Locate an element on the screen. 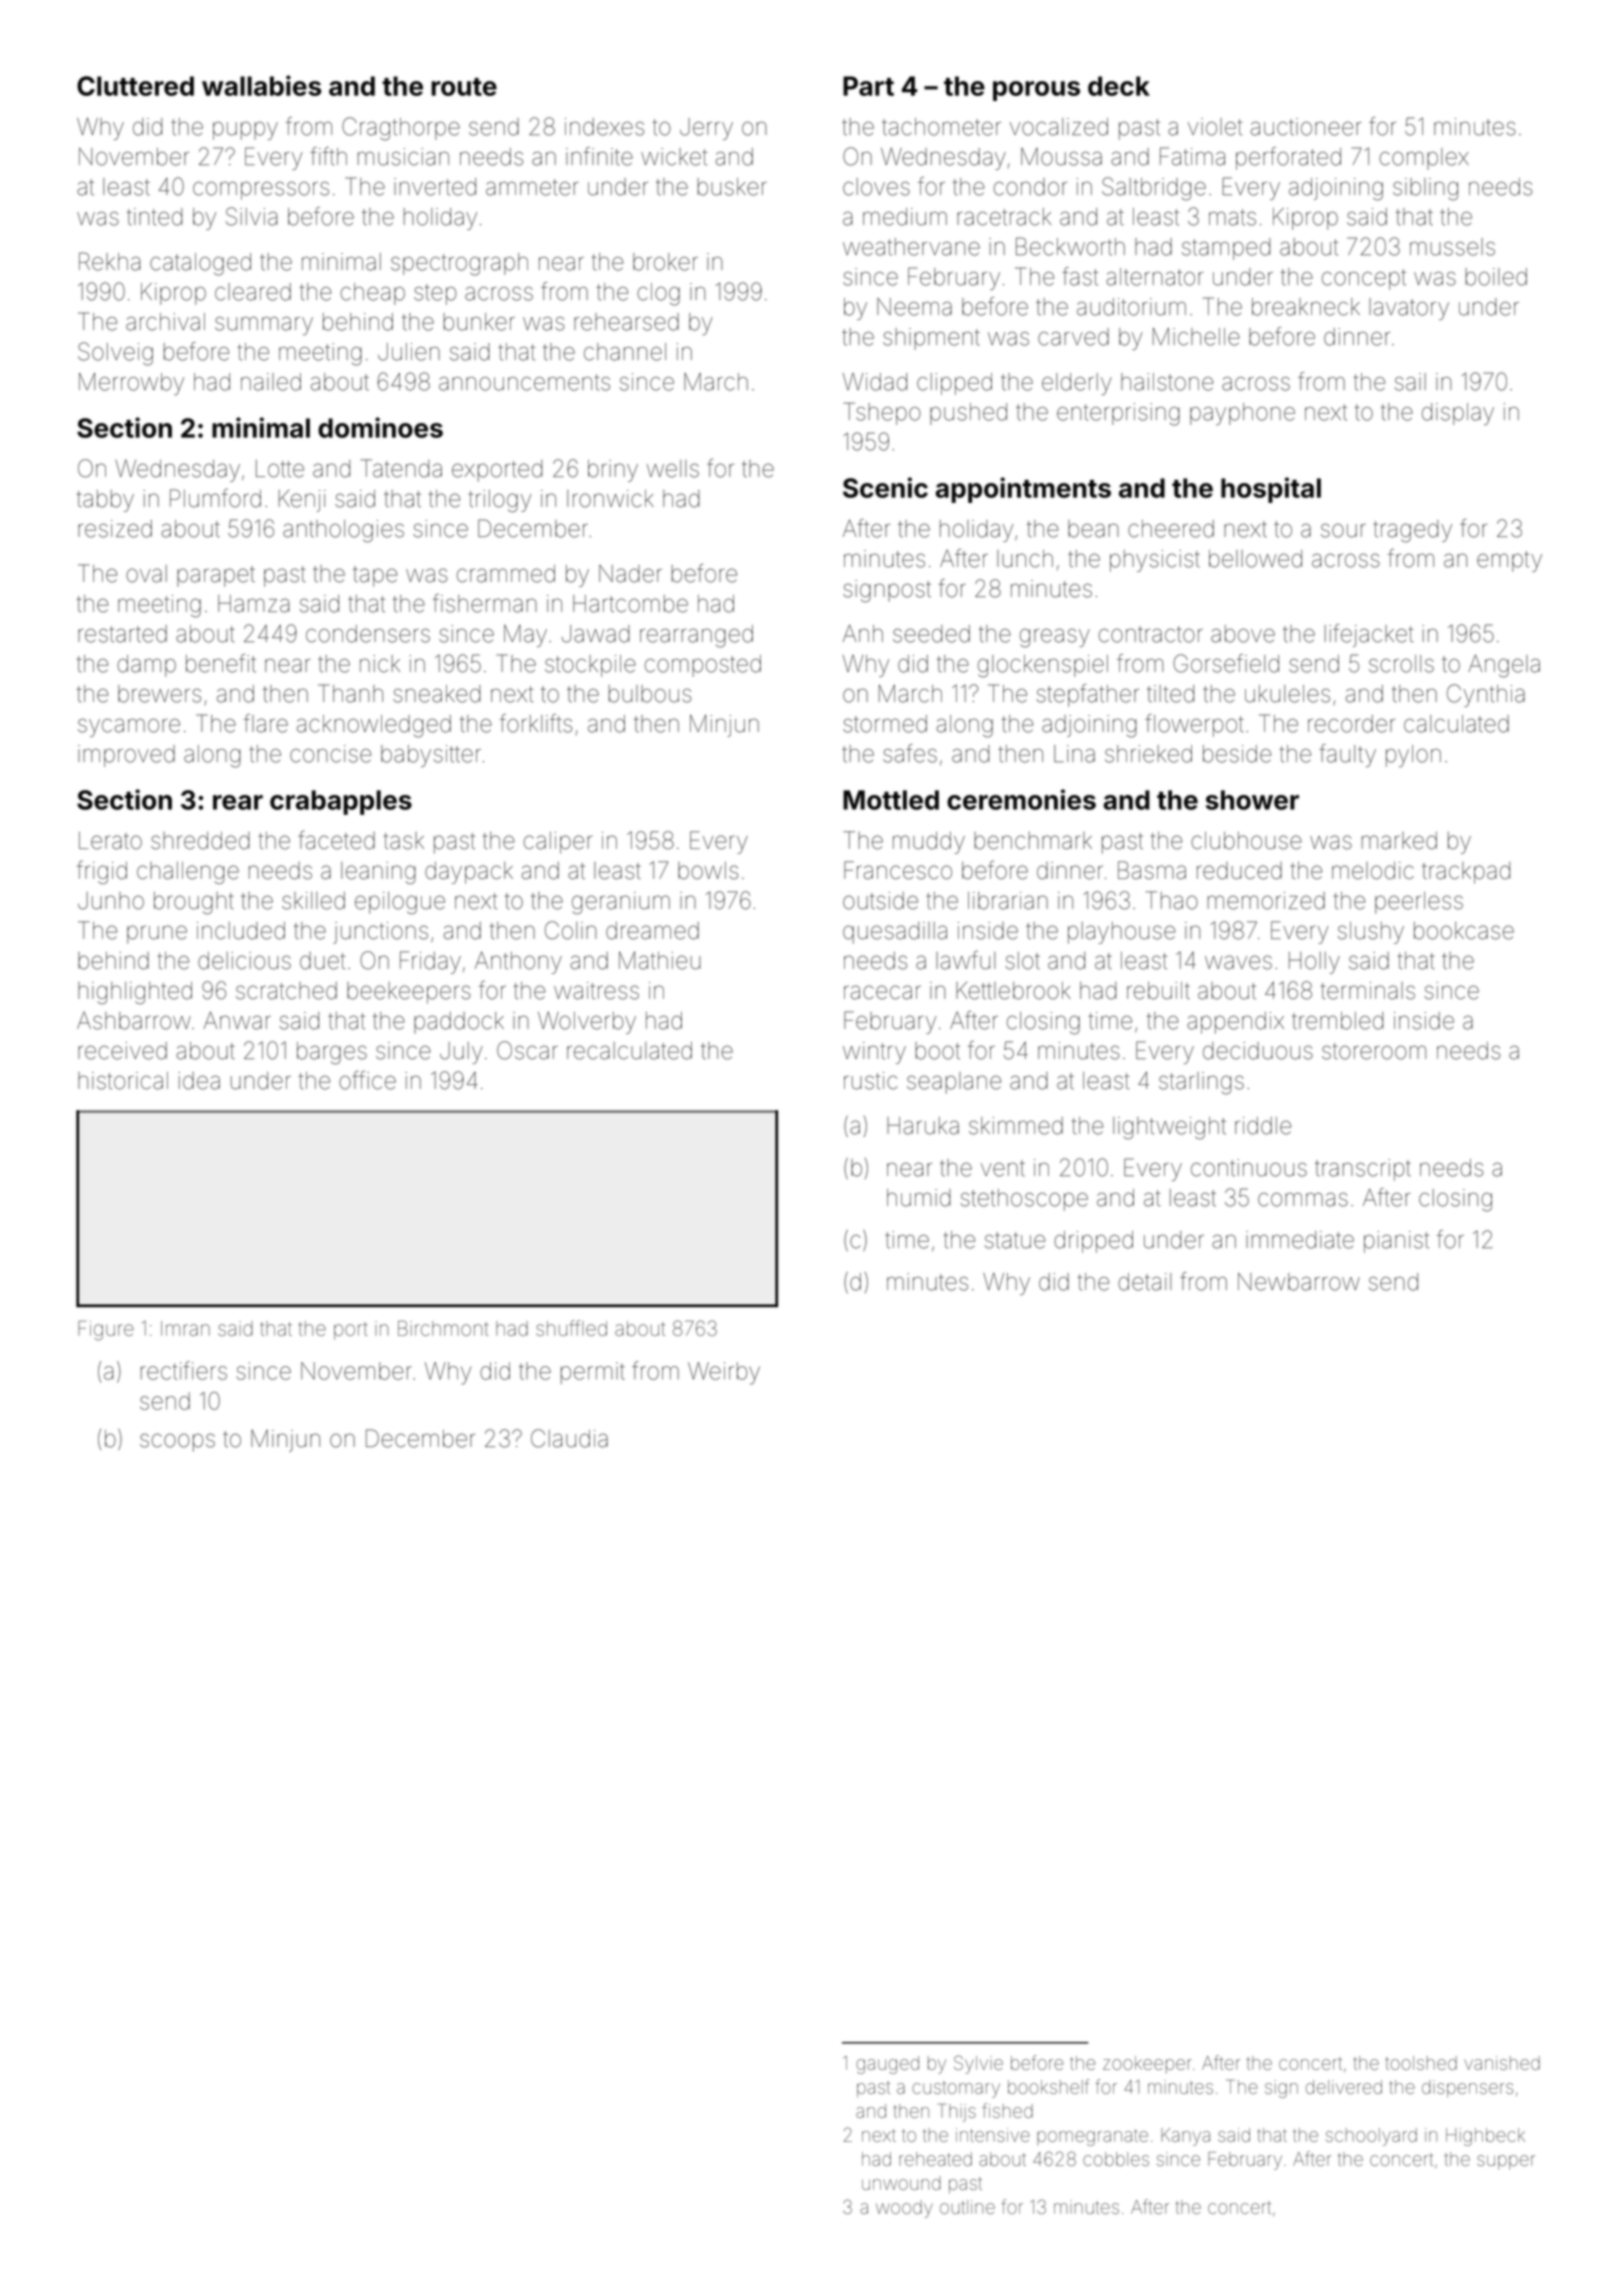  busker is located at coordinates (732, 187).
